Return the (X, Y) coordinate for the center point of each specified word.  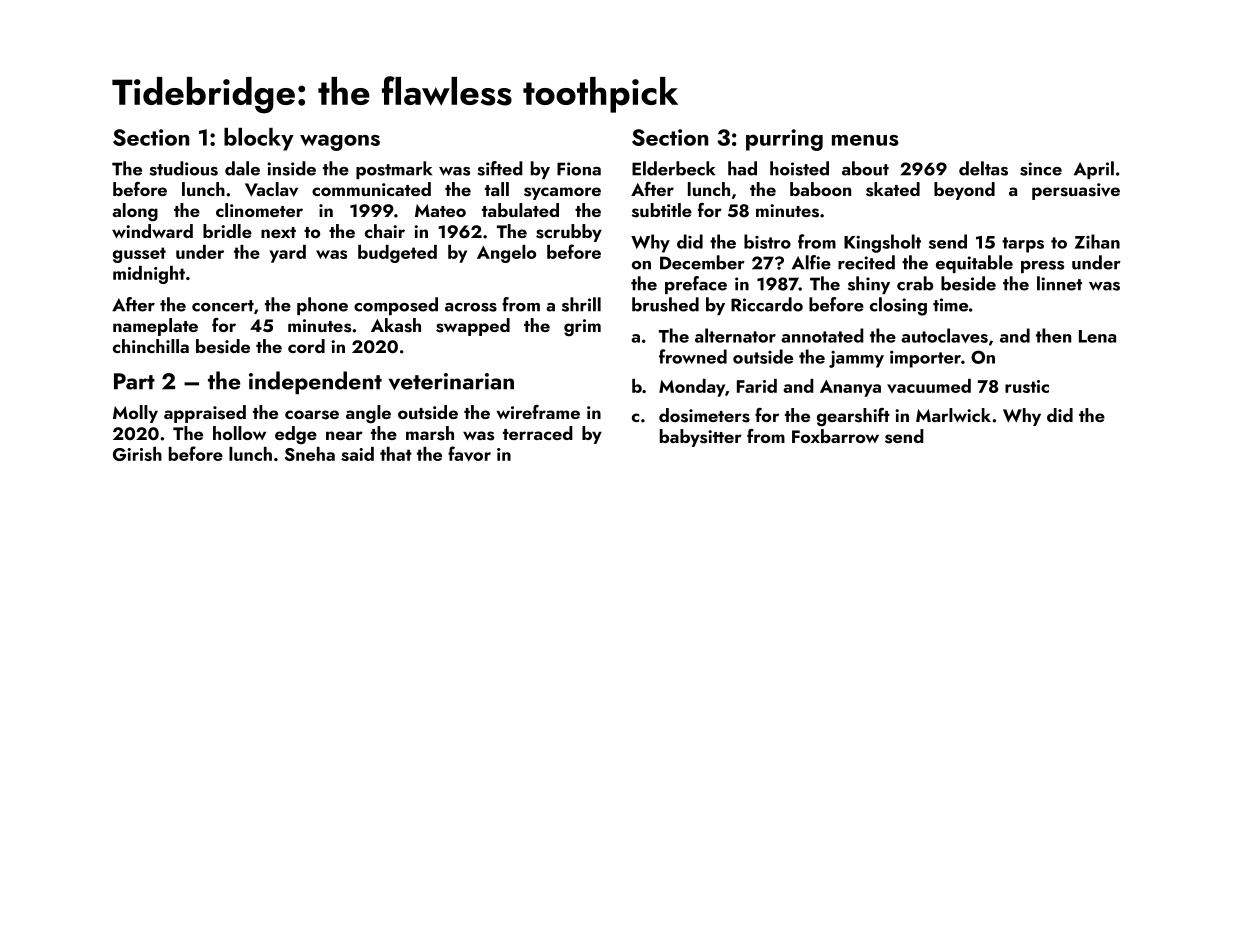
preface (696, 285)
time (950, 305)
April (1094, 170)
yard (287, 254)
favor (469, 454)
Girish (137, 454)
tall (497, 189)
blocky (259, 139)
